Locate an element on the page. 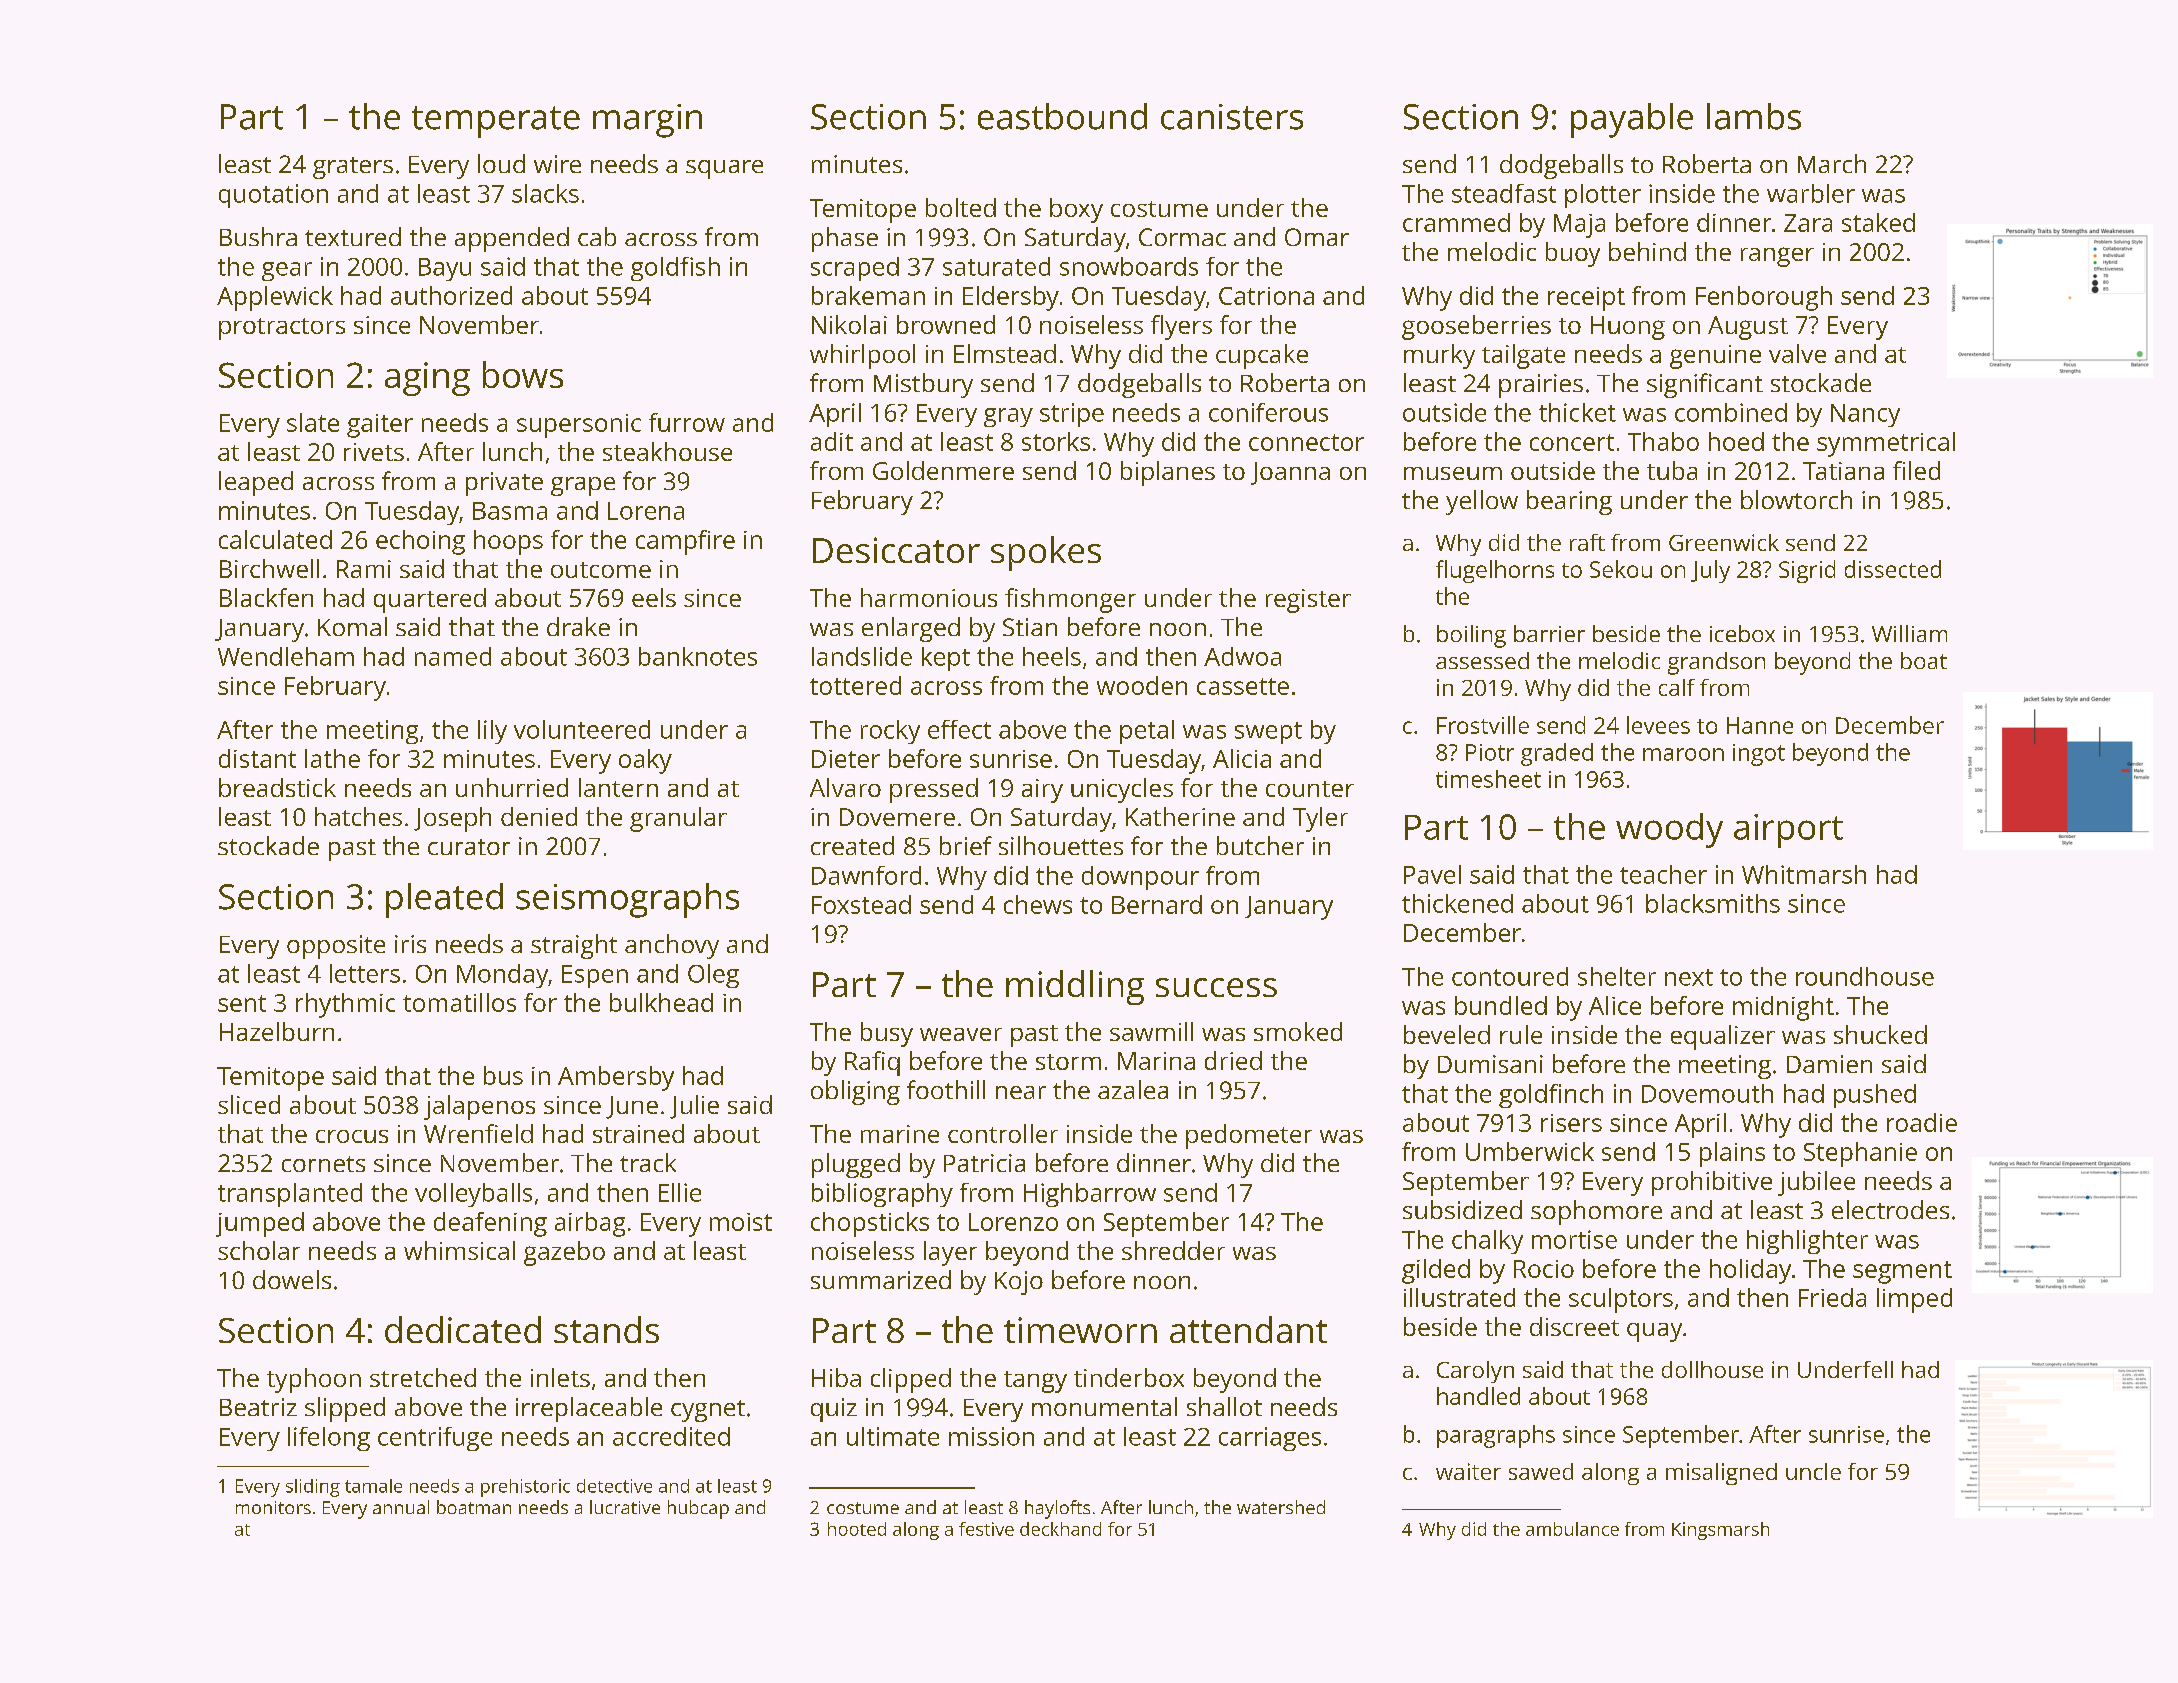 This document has width=2178, height=1683. prehistoric is located at coordinates (525, 1488).
